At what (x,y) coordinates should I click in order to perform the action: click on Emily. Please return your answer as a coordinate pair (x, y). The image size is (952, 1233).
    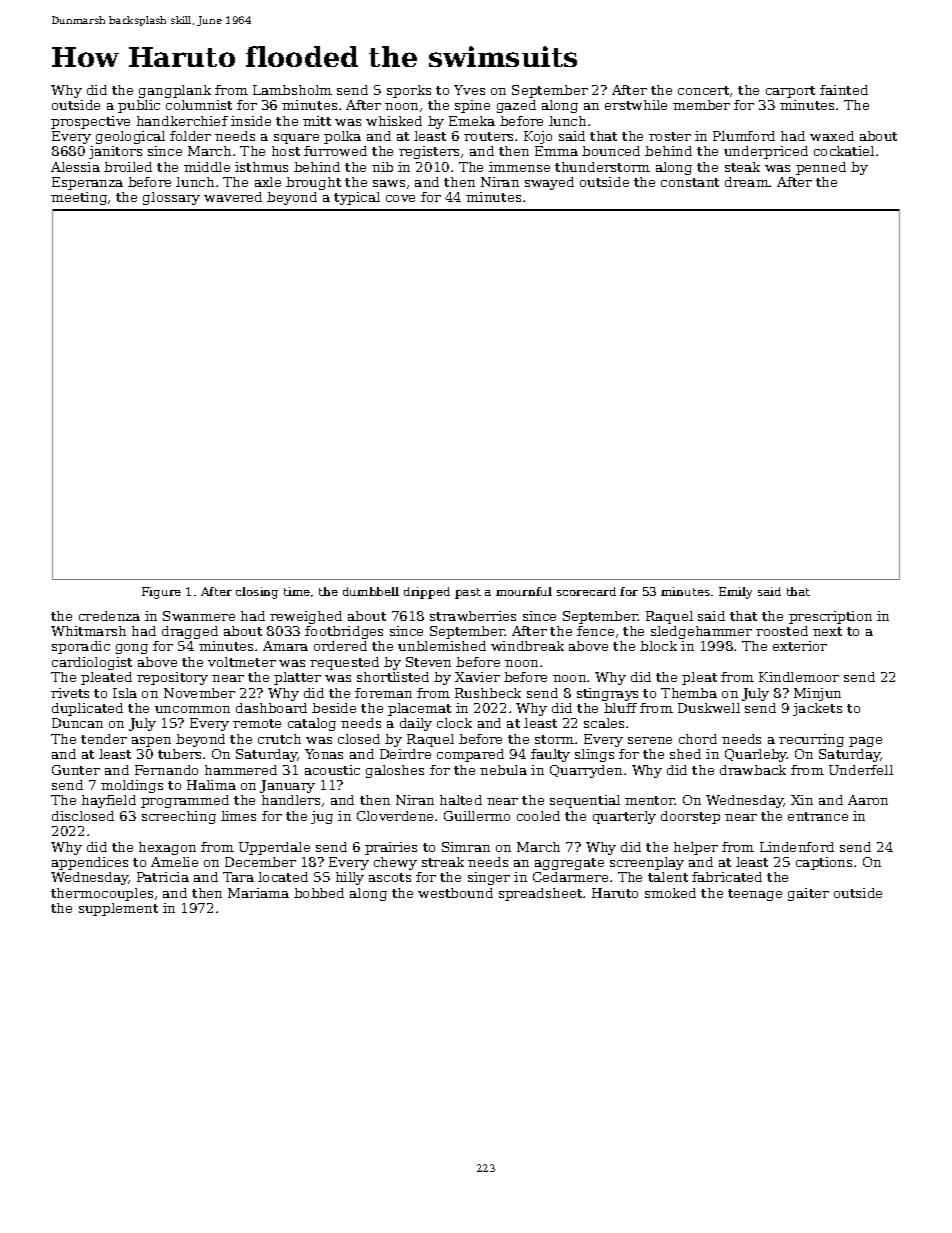
    Looking at the image, I should click on (735, 593).
